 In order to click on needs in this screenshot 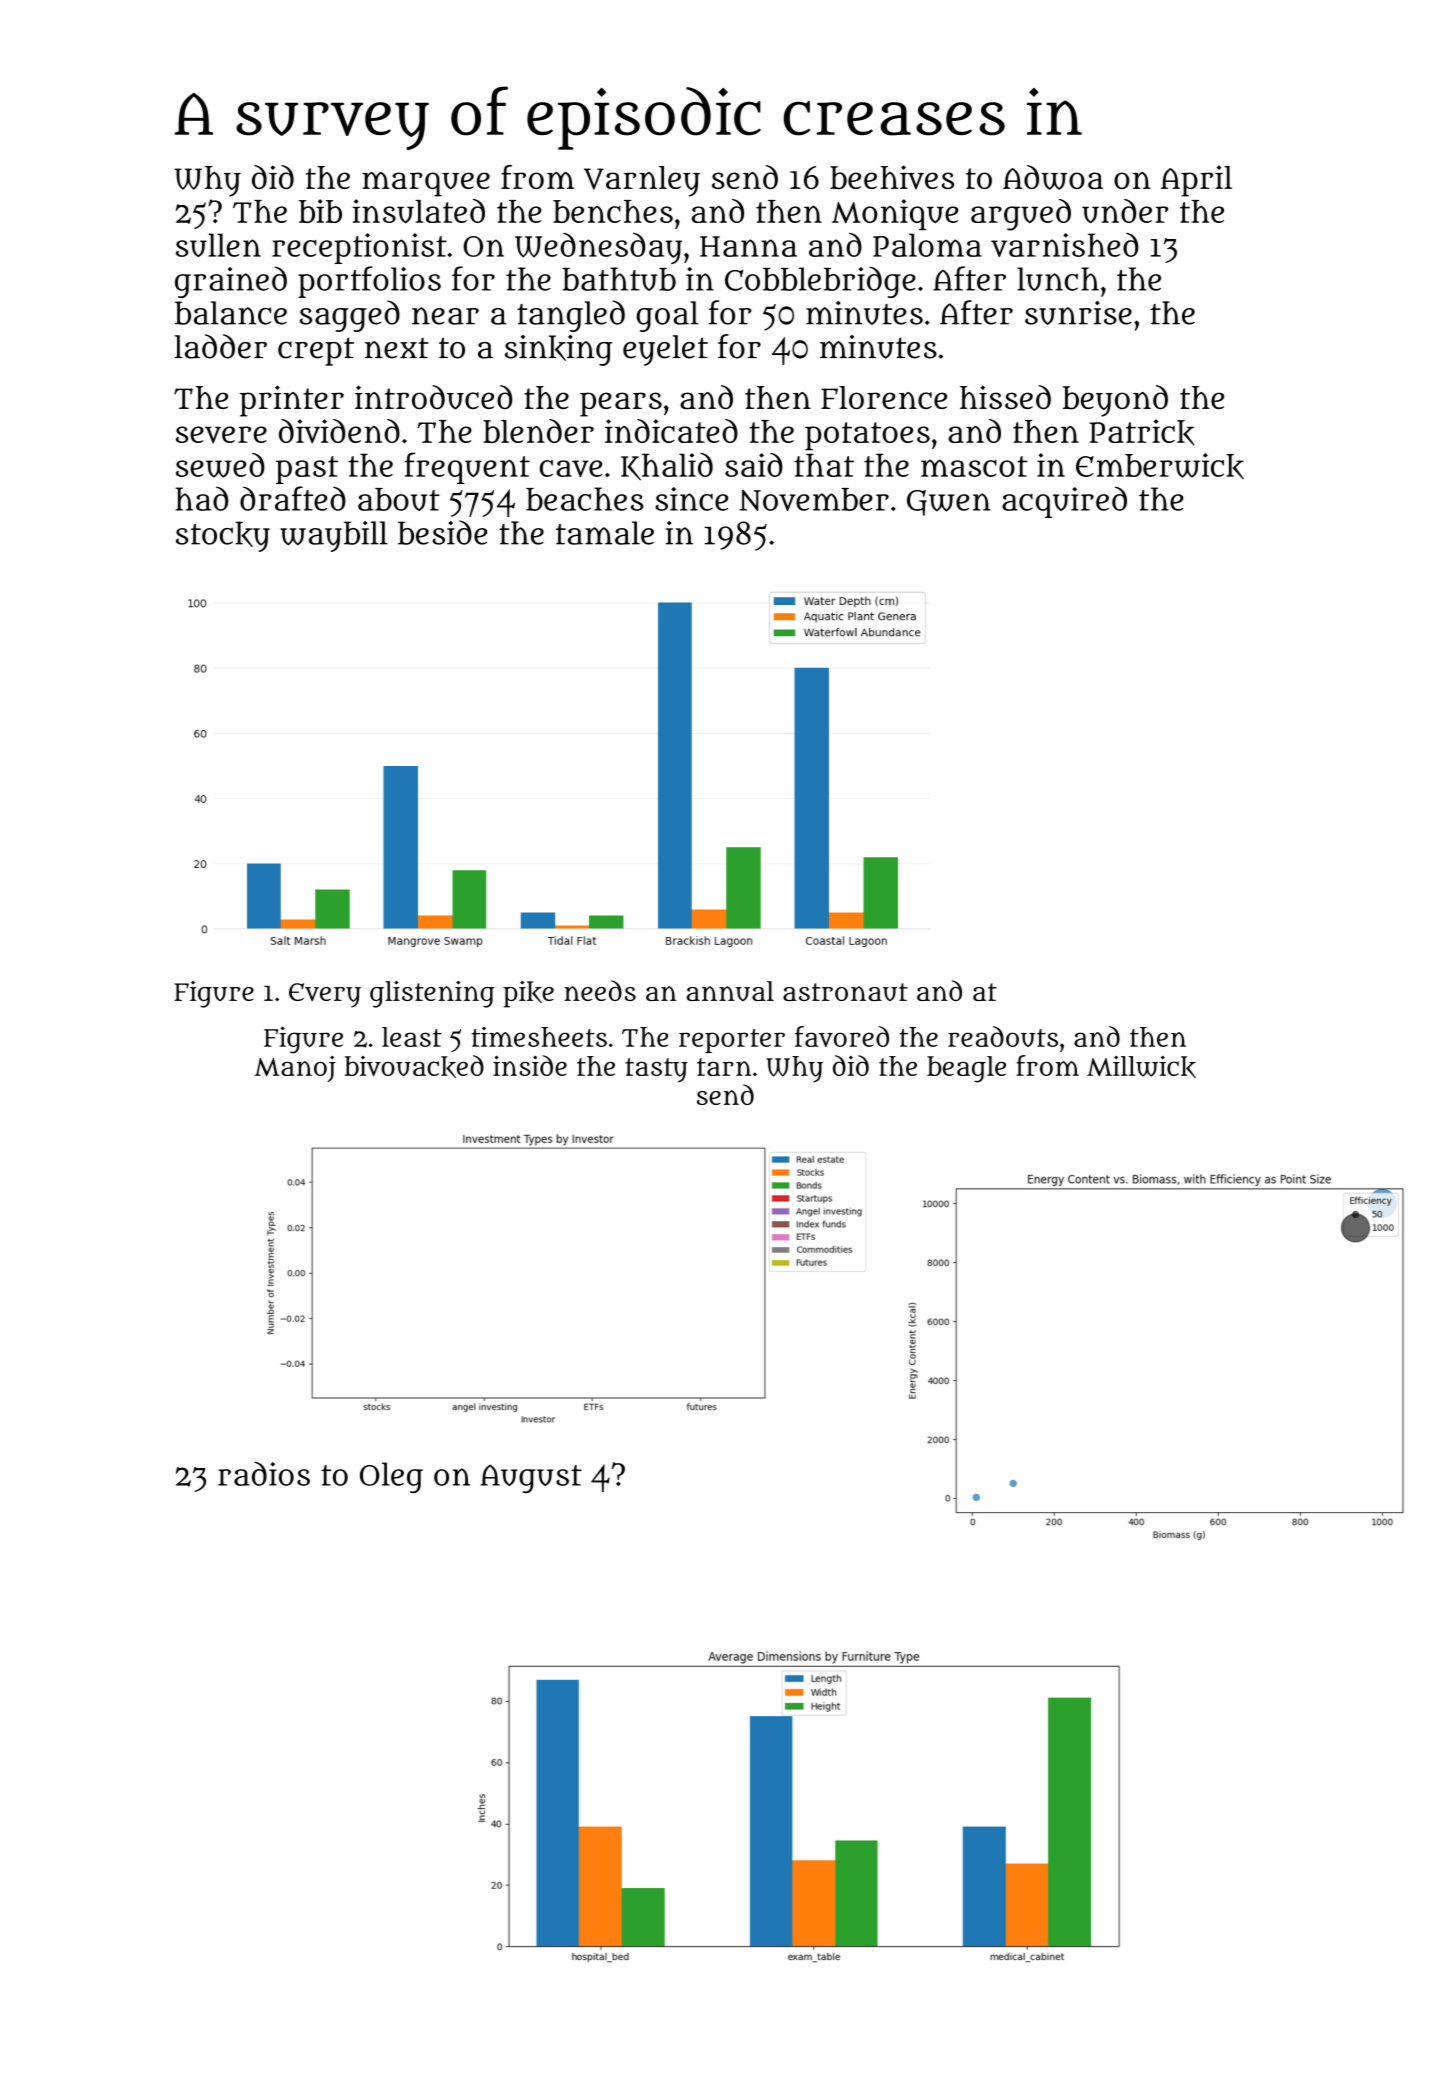, I will do `click(600, 990)`.
